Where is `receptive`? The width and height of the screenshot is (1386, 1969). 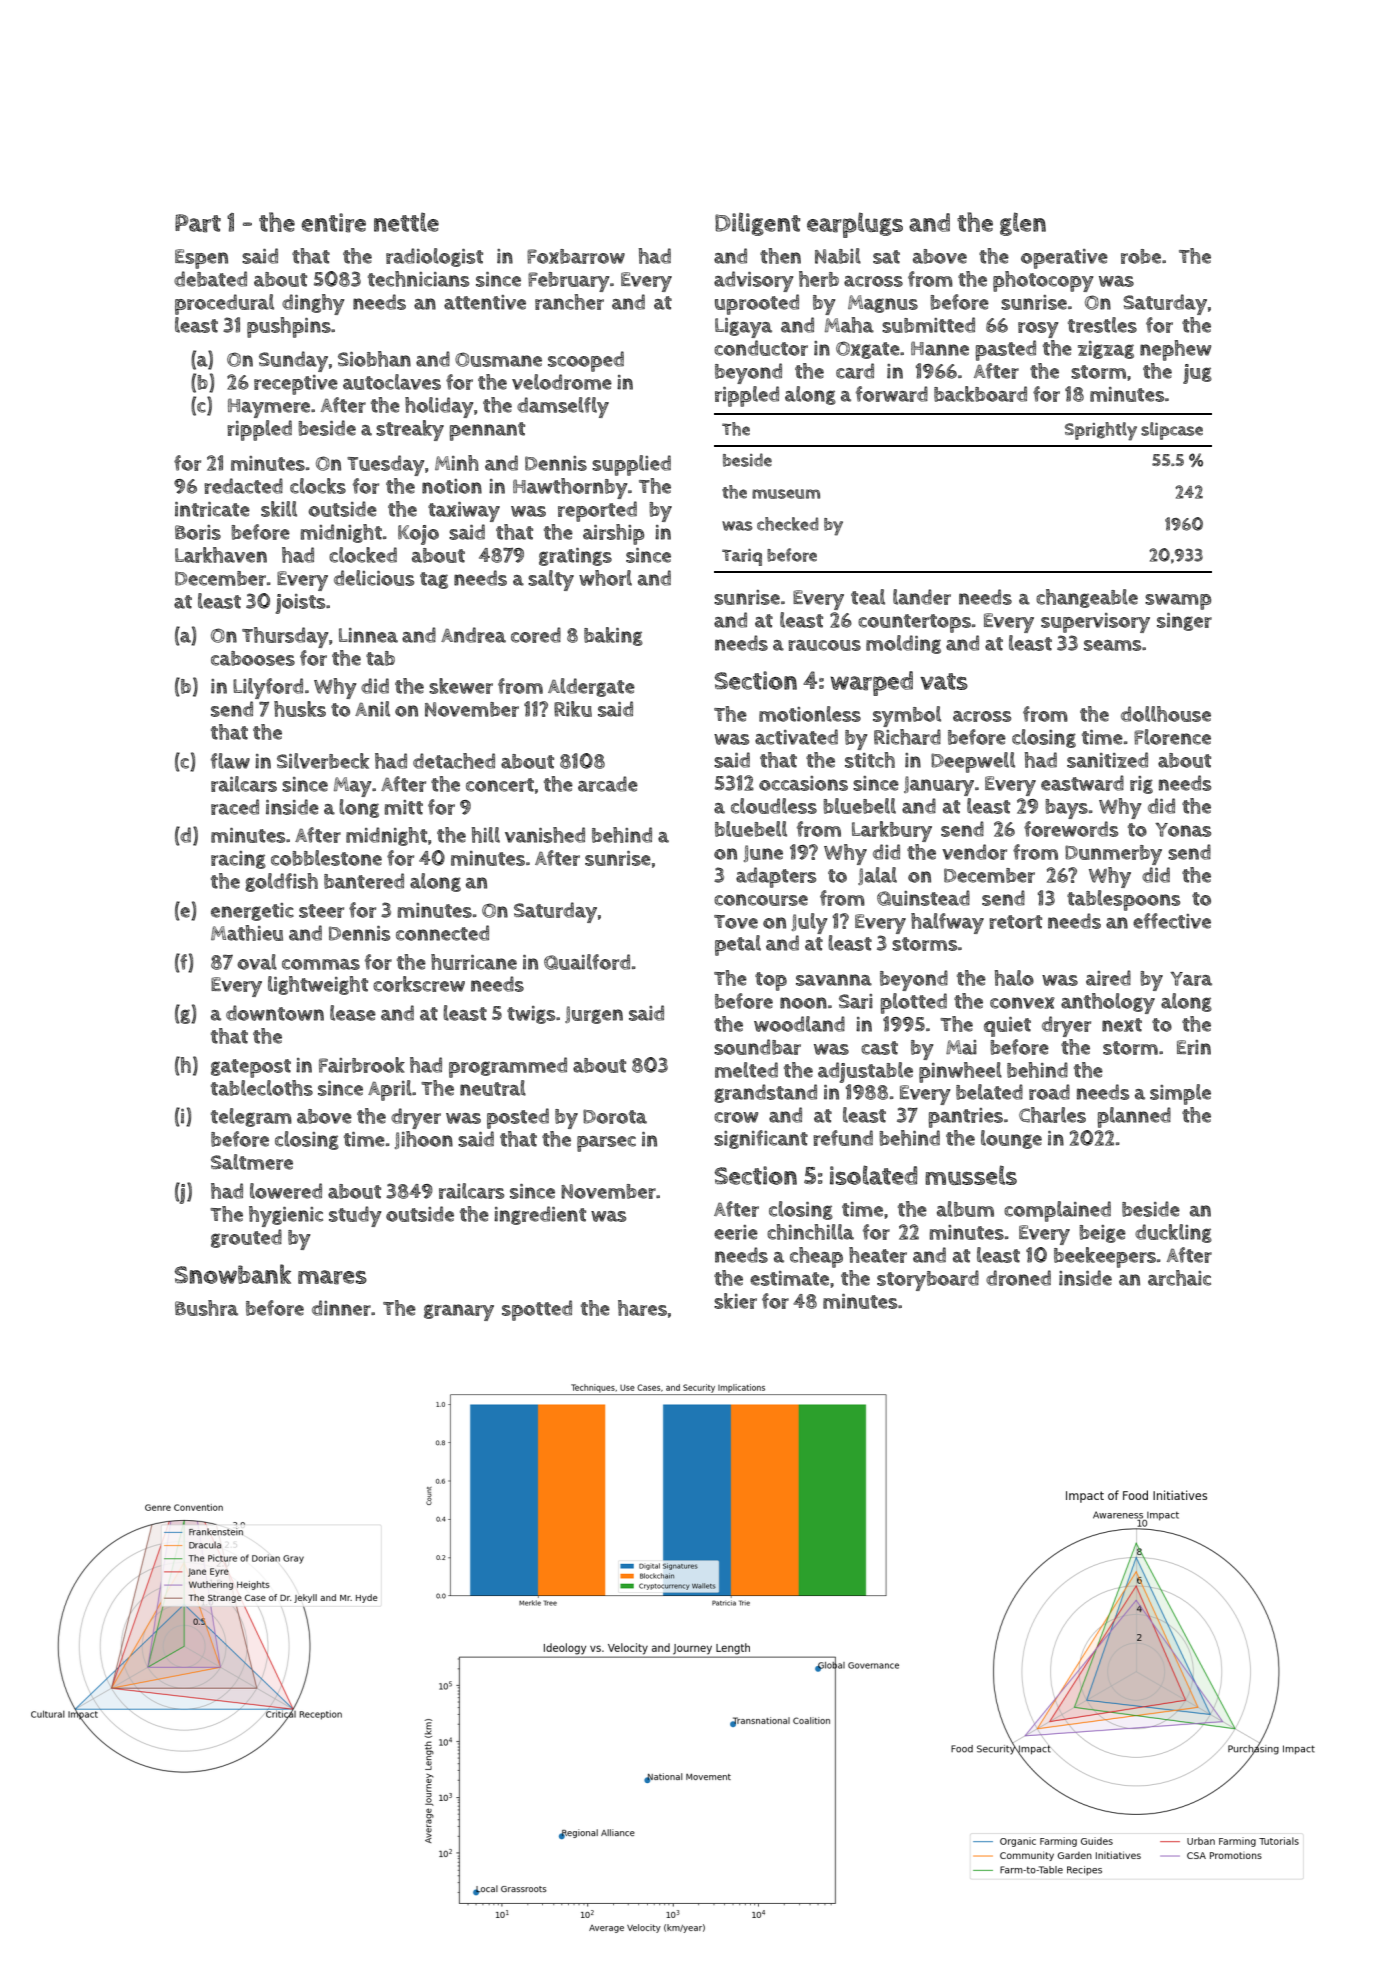 receptive is located at coordinates (296, 385).
